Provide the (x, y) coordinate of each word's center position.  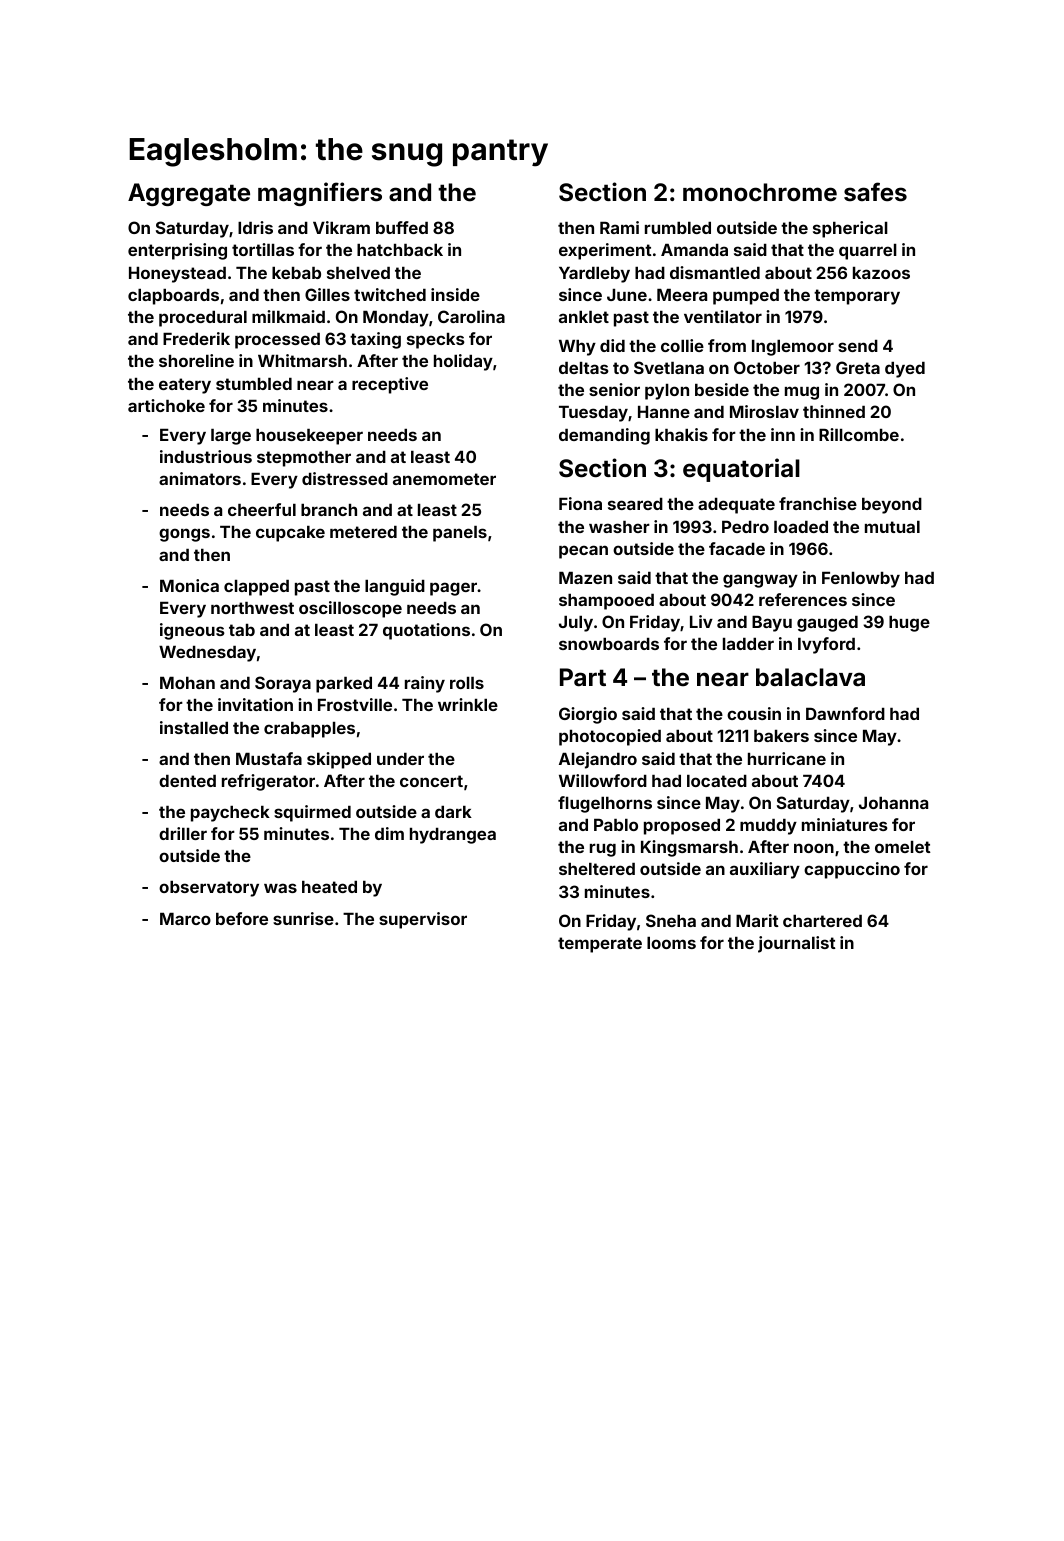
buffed (402, 227)
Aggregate (189, 194)
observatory (209, 889)
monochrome (760, 192)
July (576, 624)
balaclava (810, 677)
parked (344, 685)
